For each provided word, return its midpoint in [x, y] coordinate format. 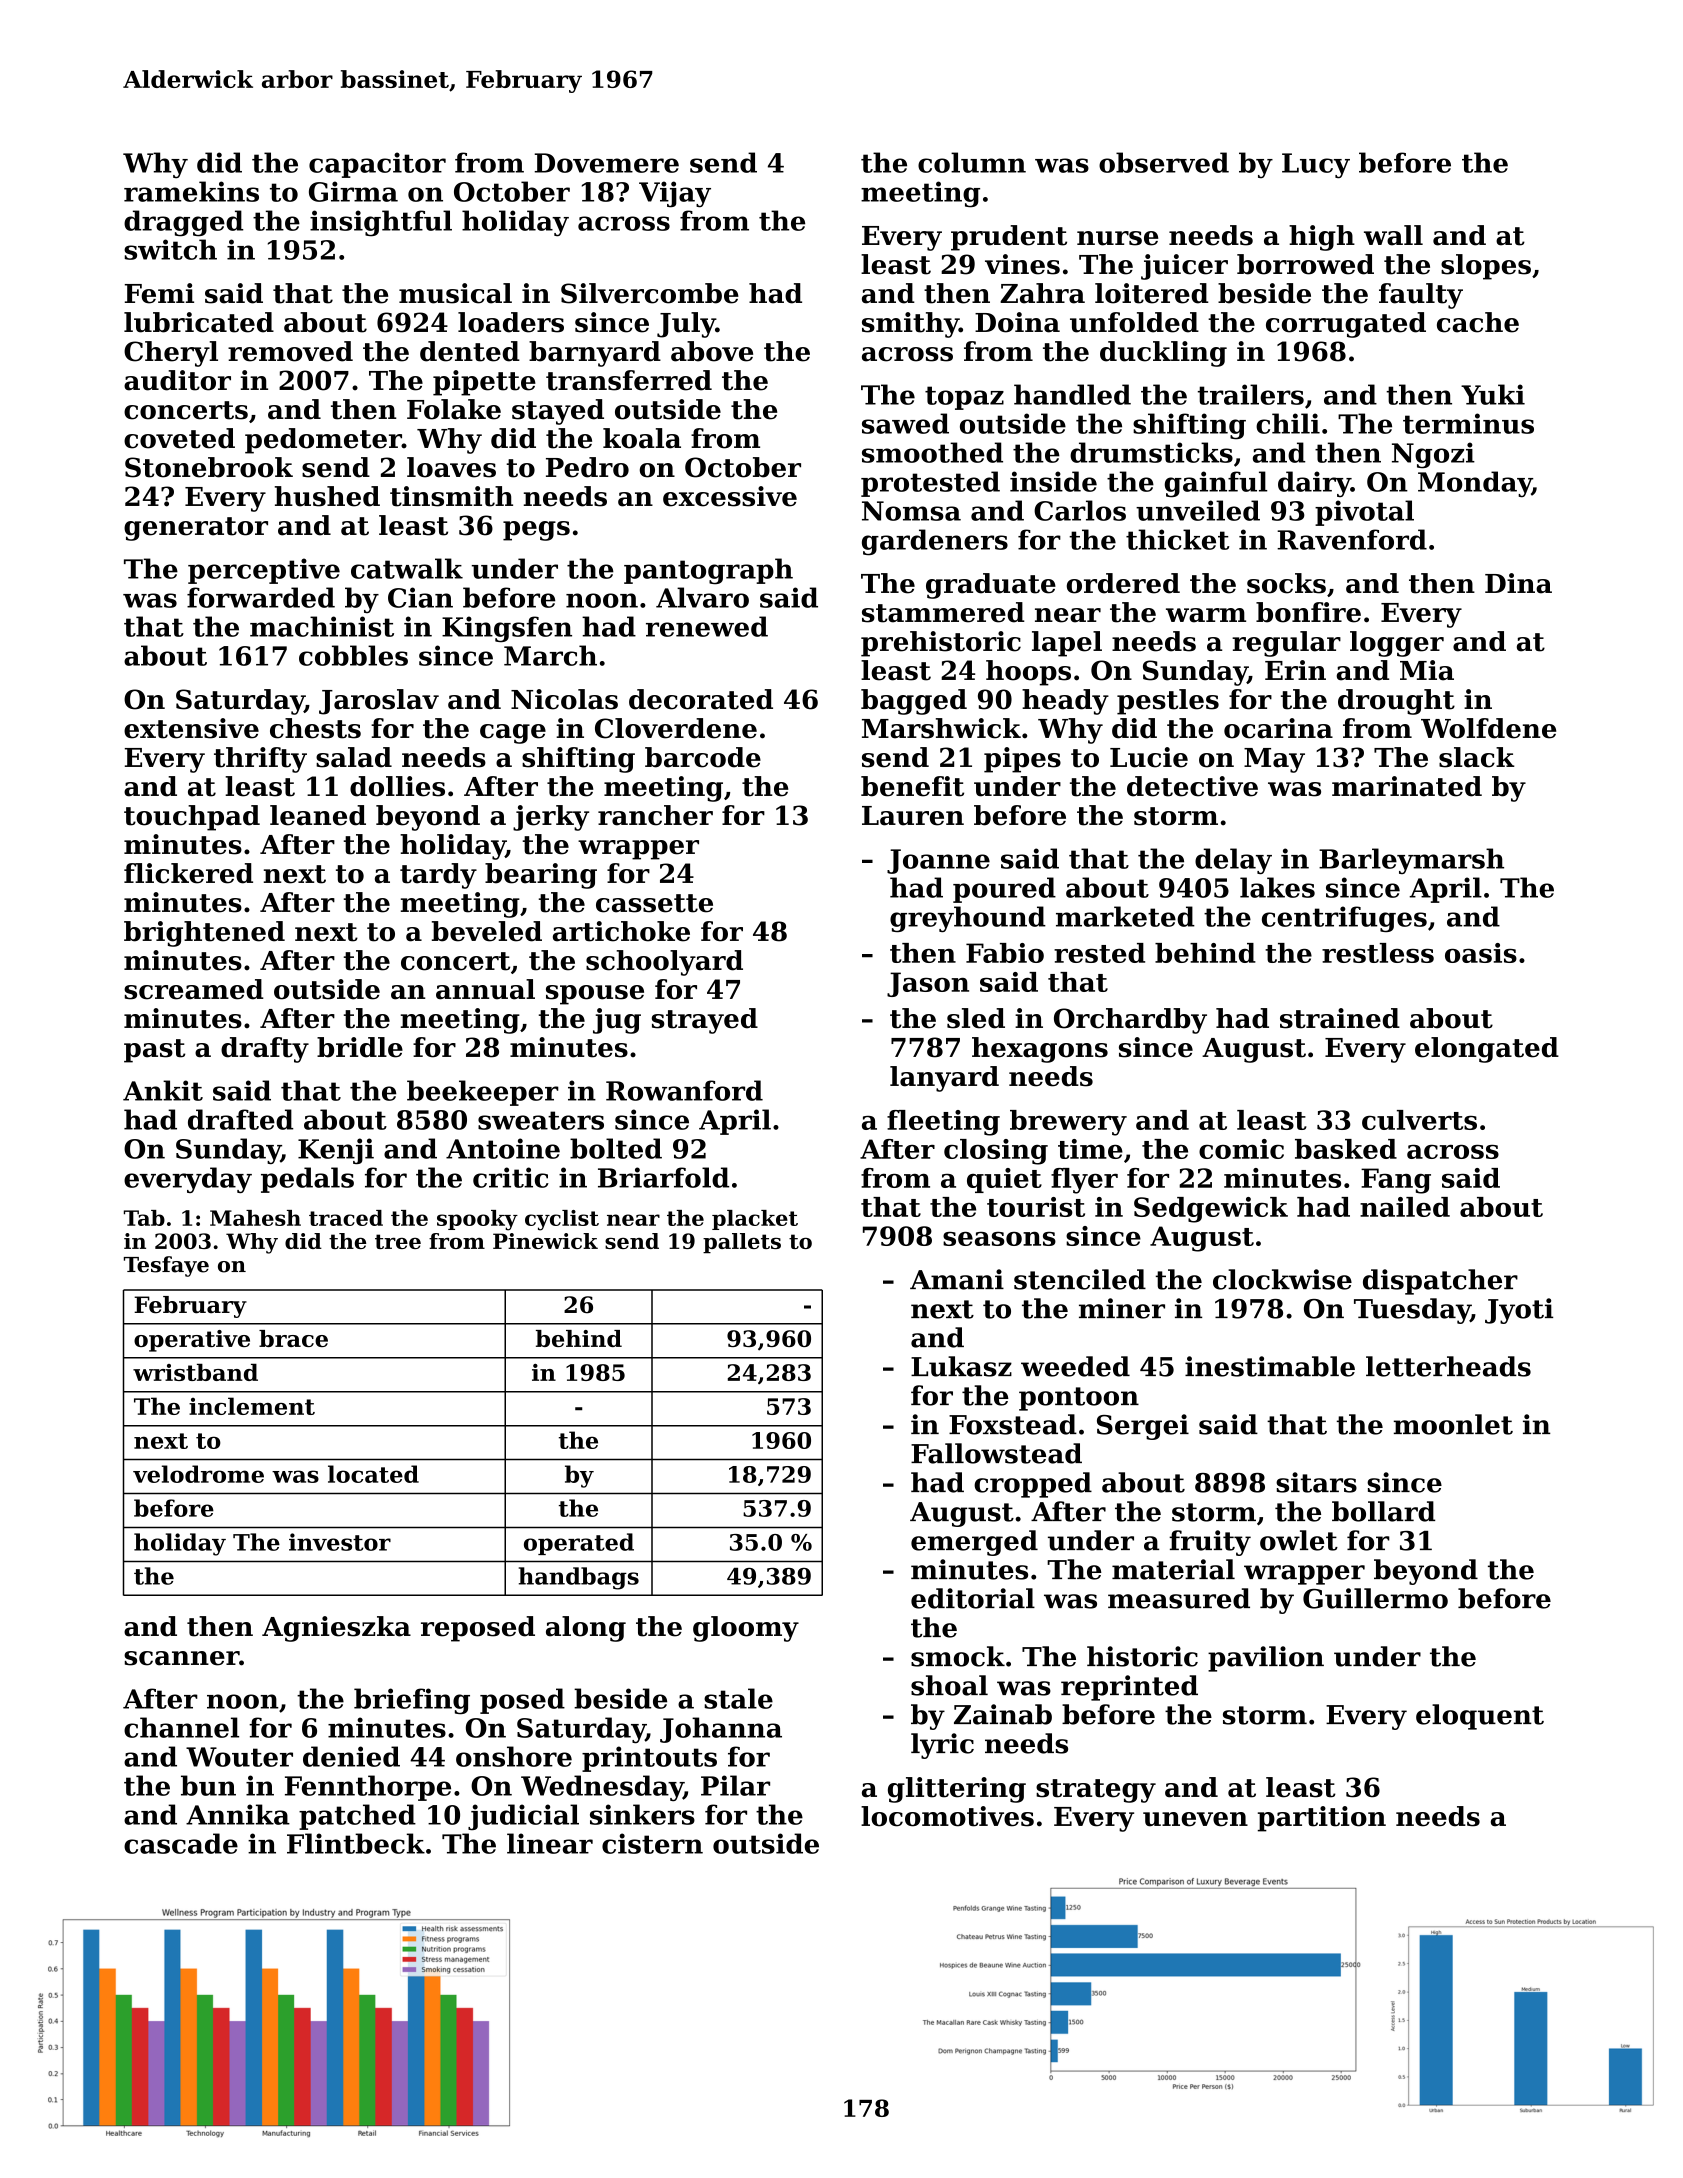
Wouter [239, 1757]
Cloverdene [676, 728]
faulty [1421, 296]
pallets [742, 1243]
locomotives [947, 1816]
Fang [1396, 1181]
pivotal [1364, 513]
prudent [1009, 238]
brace [293, 1338]
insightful [381, 223]
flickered [188, 873]
